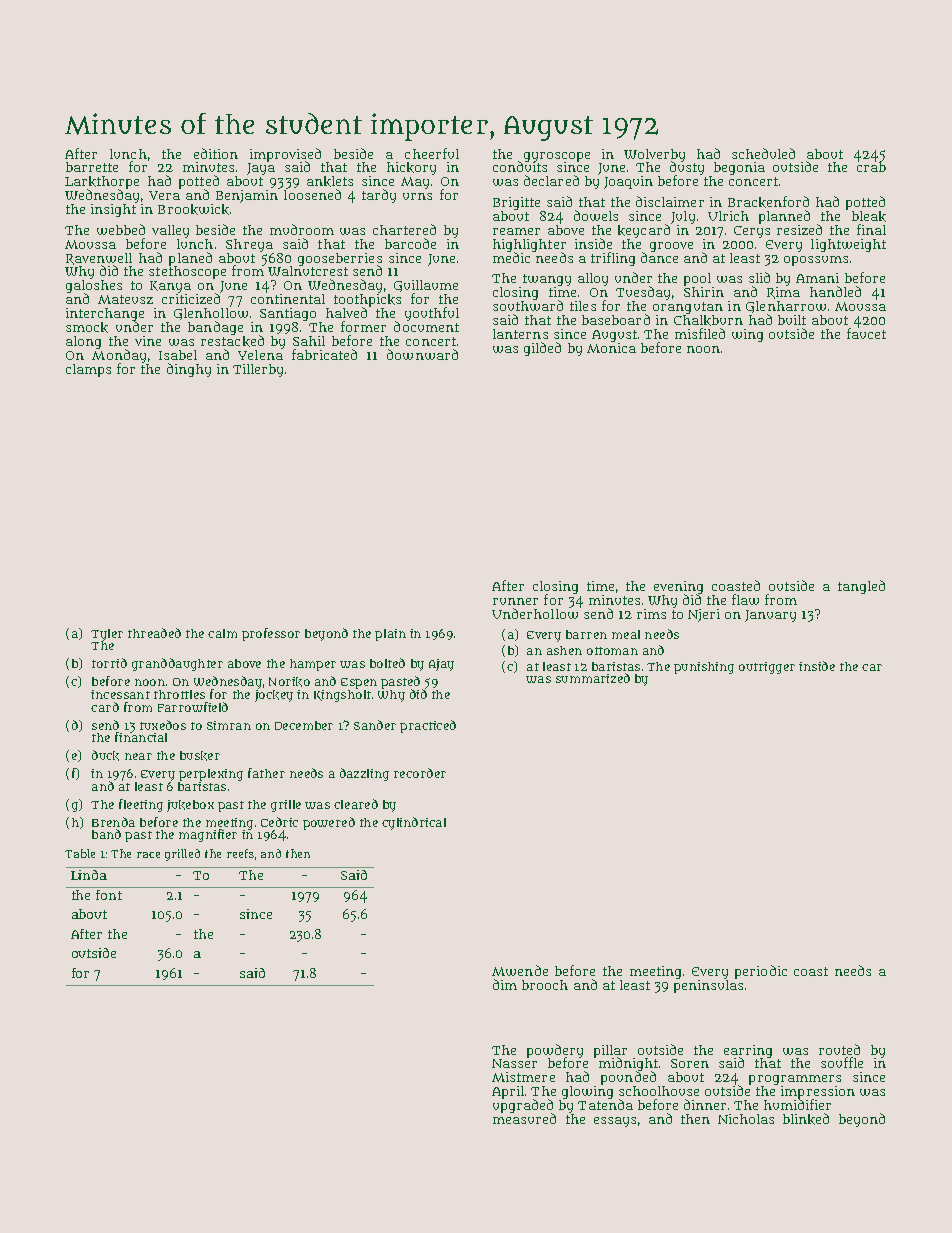  I want to click on resized, so click(799, 229).
